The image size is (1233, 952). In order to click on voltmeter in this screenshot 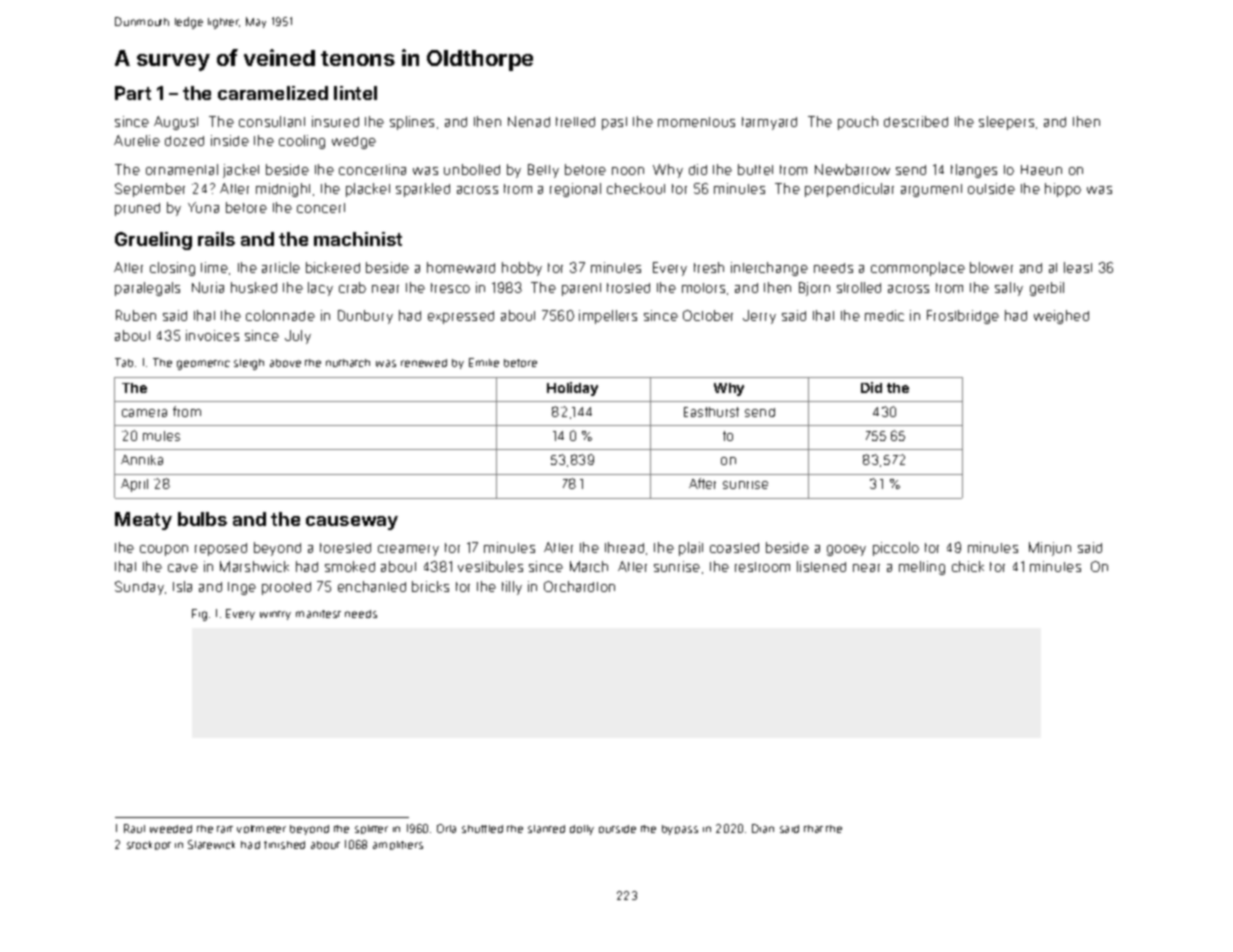, I will do `click(261, 829)`.
